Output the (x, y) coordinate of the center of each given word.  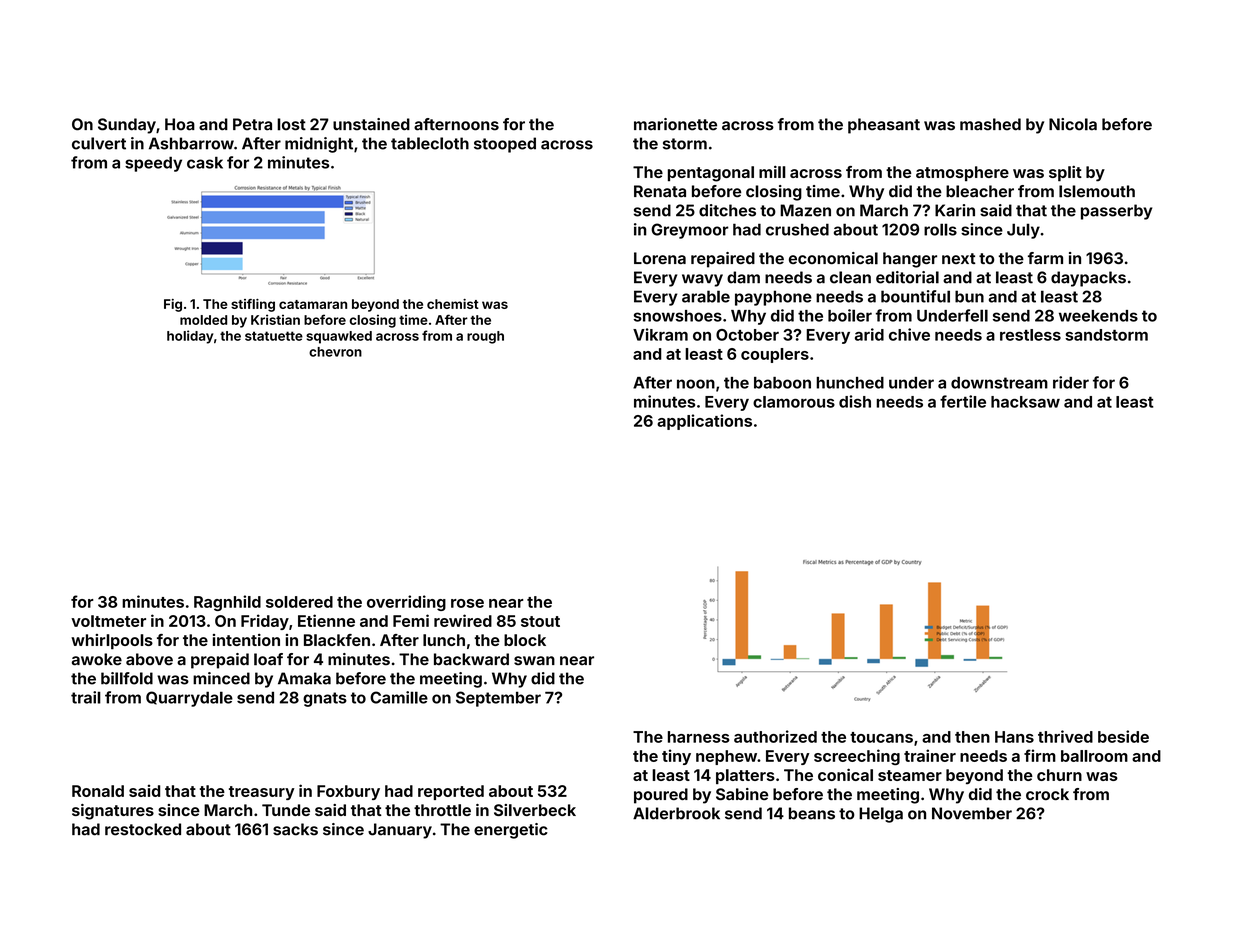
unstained (371, 124)
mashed (990, 124)
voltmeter (108, 621)
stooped (505, 145)
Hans (1014, 737)
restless (1030, 335)
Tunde (286, 810)
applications (704, 422)
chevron (335, 352)
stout (540, 621)
